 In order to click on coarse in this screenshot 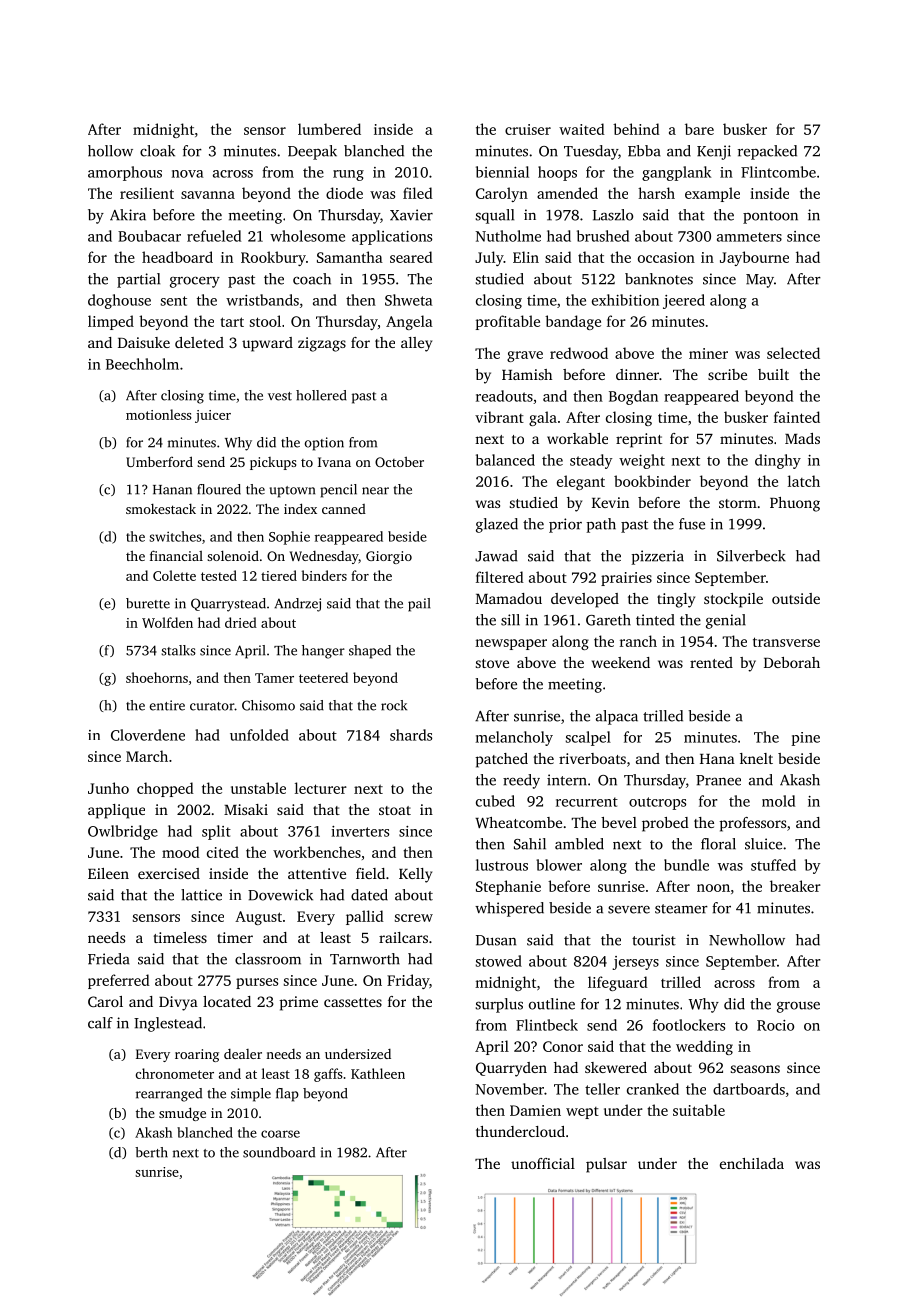, I will do `click(280, 1134)`.
